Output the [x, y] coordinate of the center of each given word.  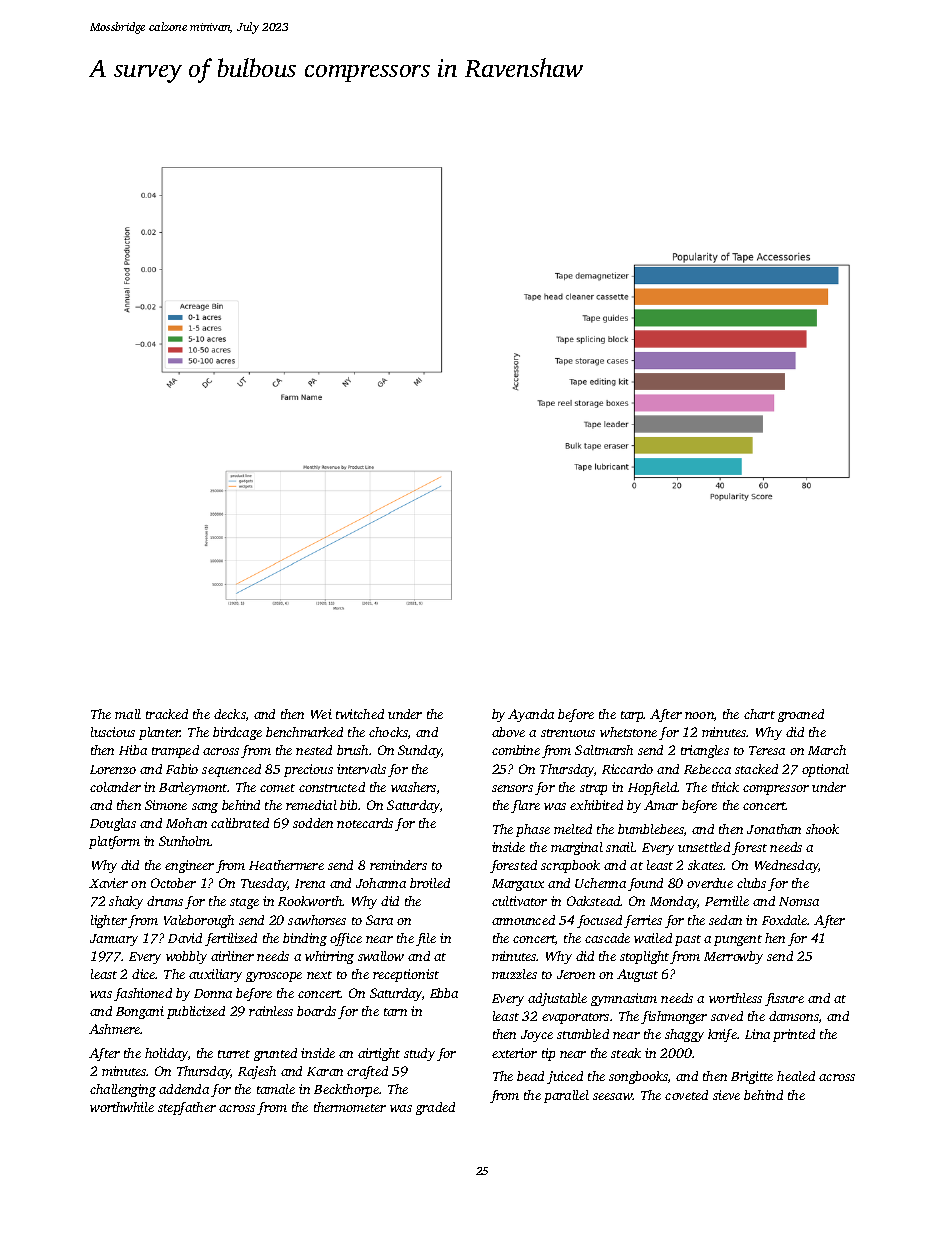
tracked [167, 714]
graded [435, 1108]
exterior [514, 1053]
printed [794, 1035]
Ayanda [531, 715]
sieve [726, 1095]
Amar [661, 805]
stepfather [187, 1108]
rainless [271, 1011]
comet [277, 788]
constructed [332, 787]
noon [699, 715]
